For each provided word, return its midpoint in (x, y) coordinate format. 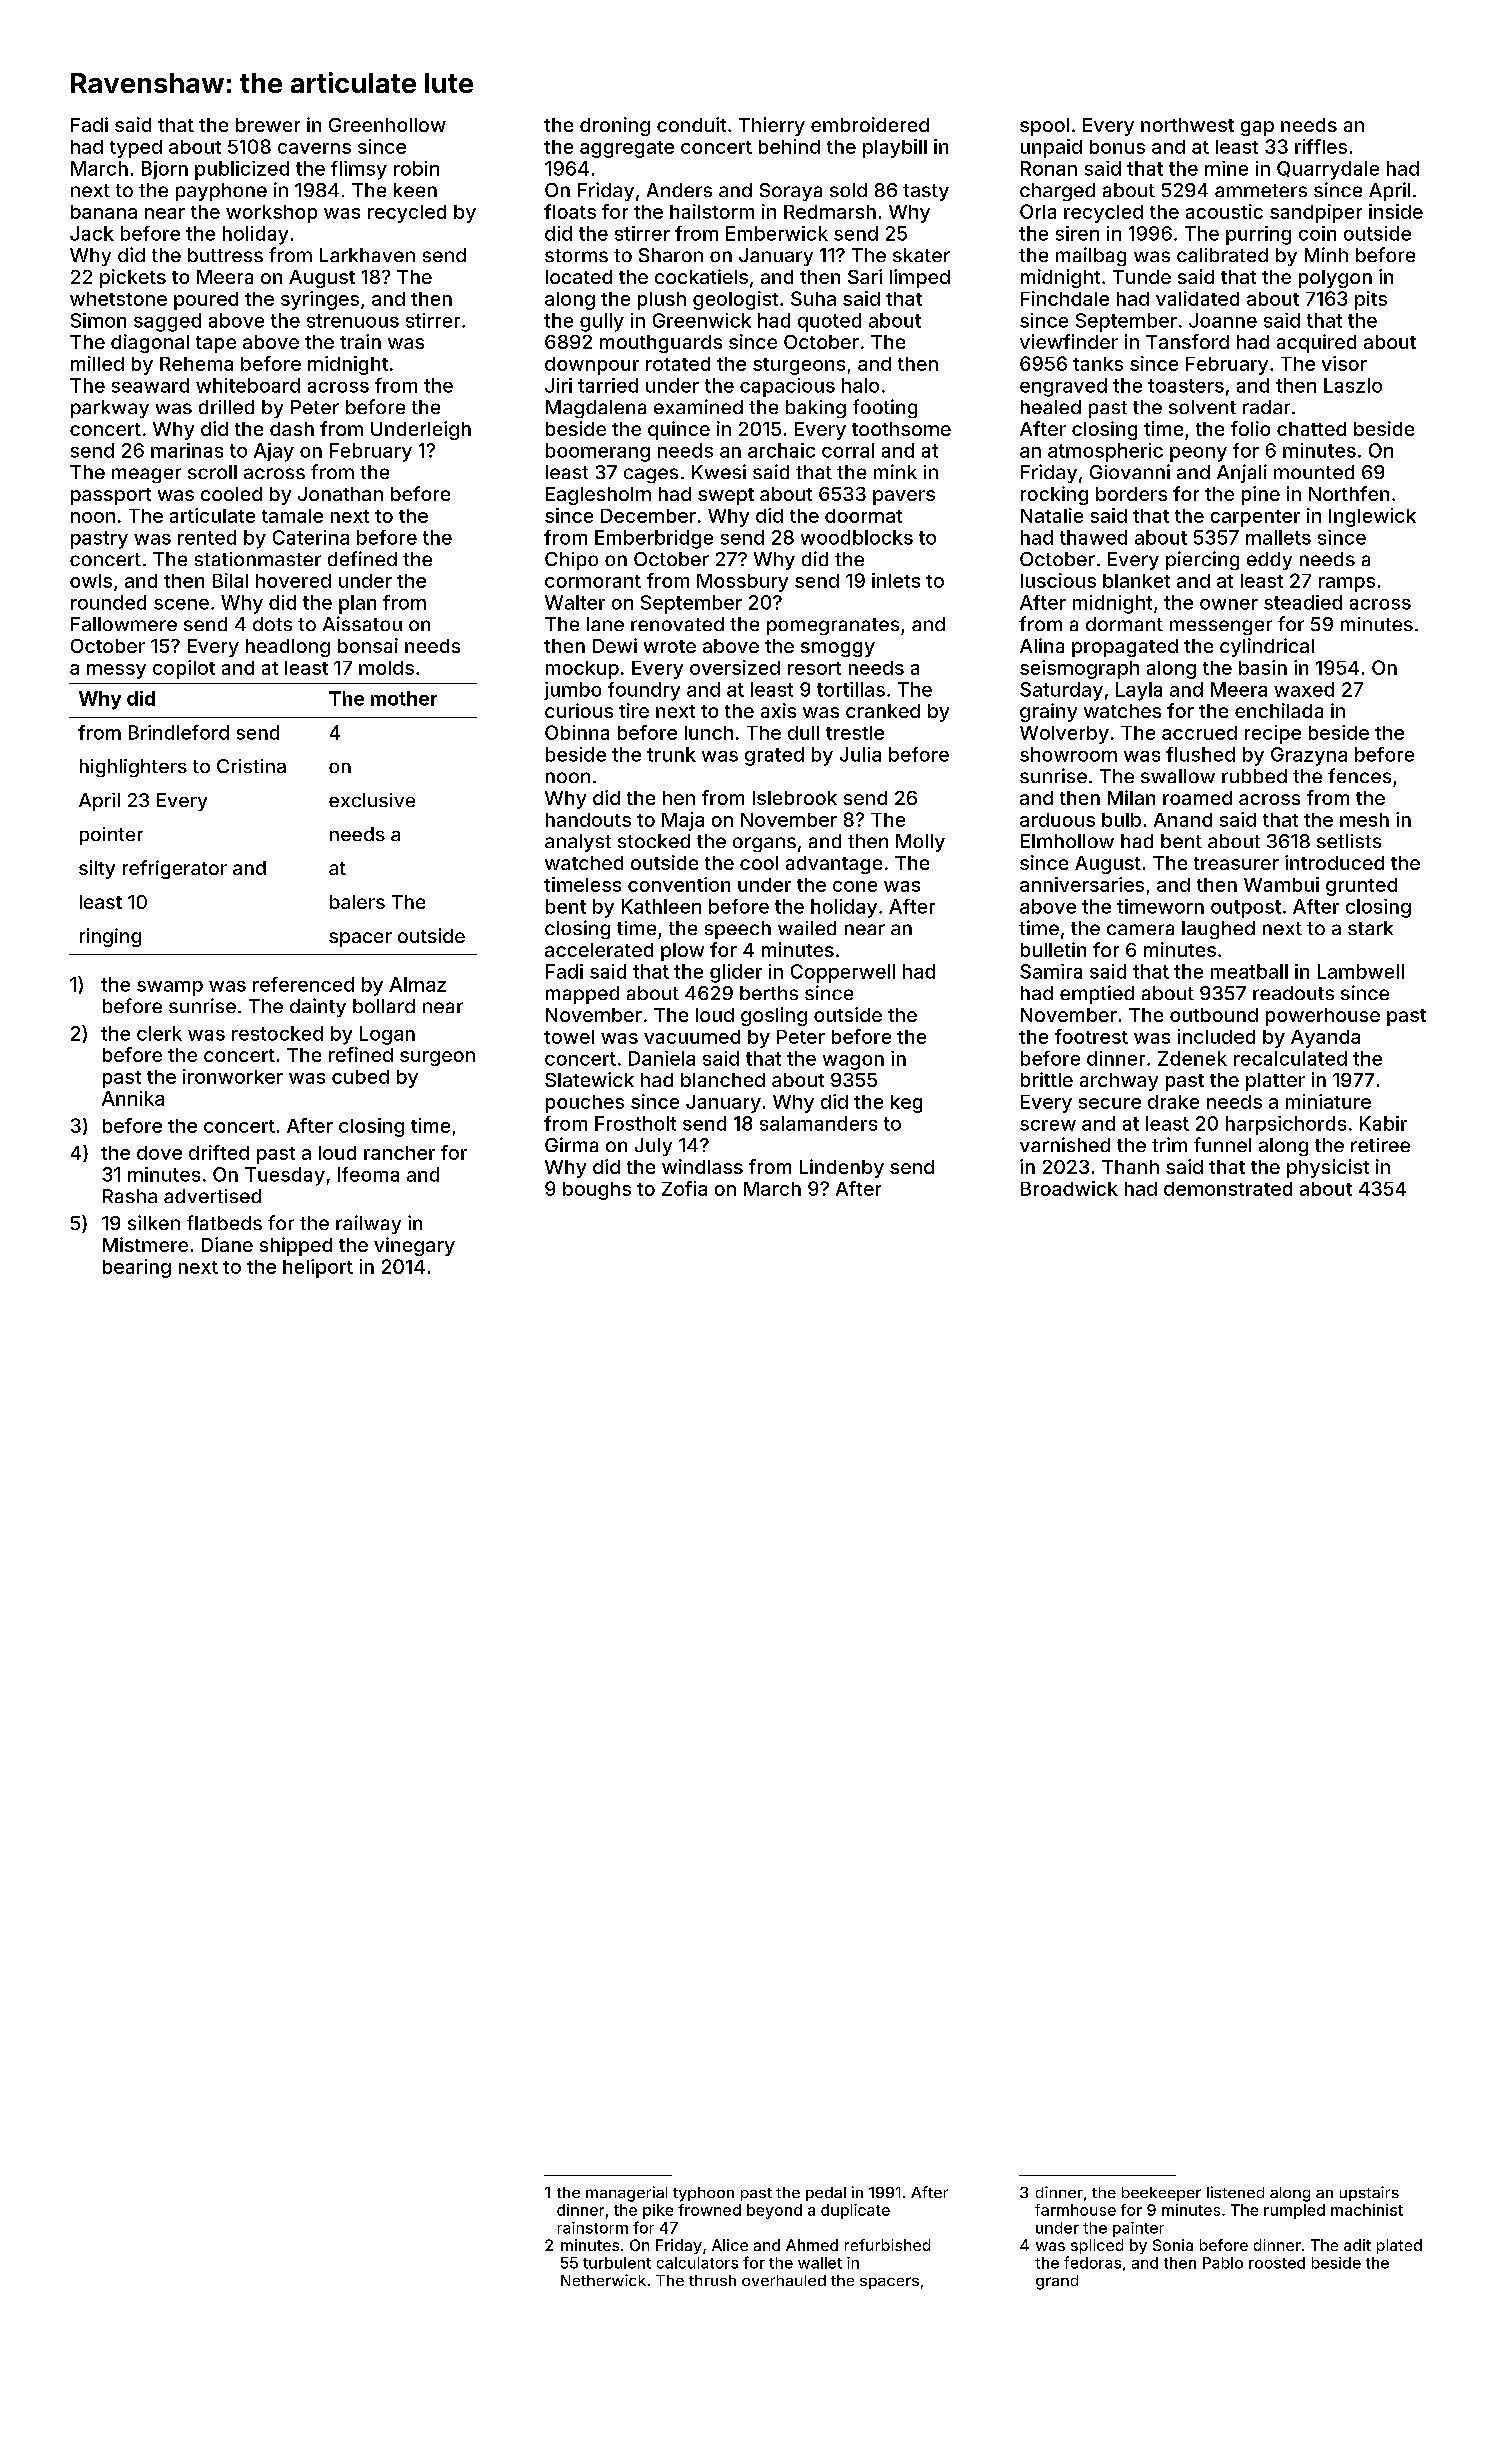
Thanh (1130, 1167)
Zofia (684, 1188)
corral (848, 450)
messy (116, 671)
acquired (1316, 343)
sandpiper (1316, 213)
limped (920, 278)
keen (415, 190)
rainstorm (593, 2228)
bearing (137, 1268)
